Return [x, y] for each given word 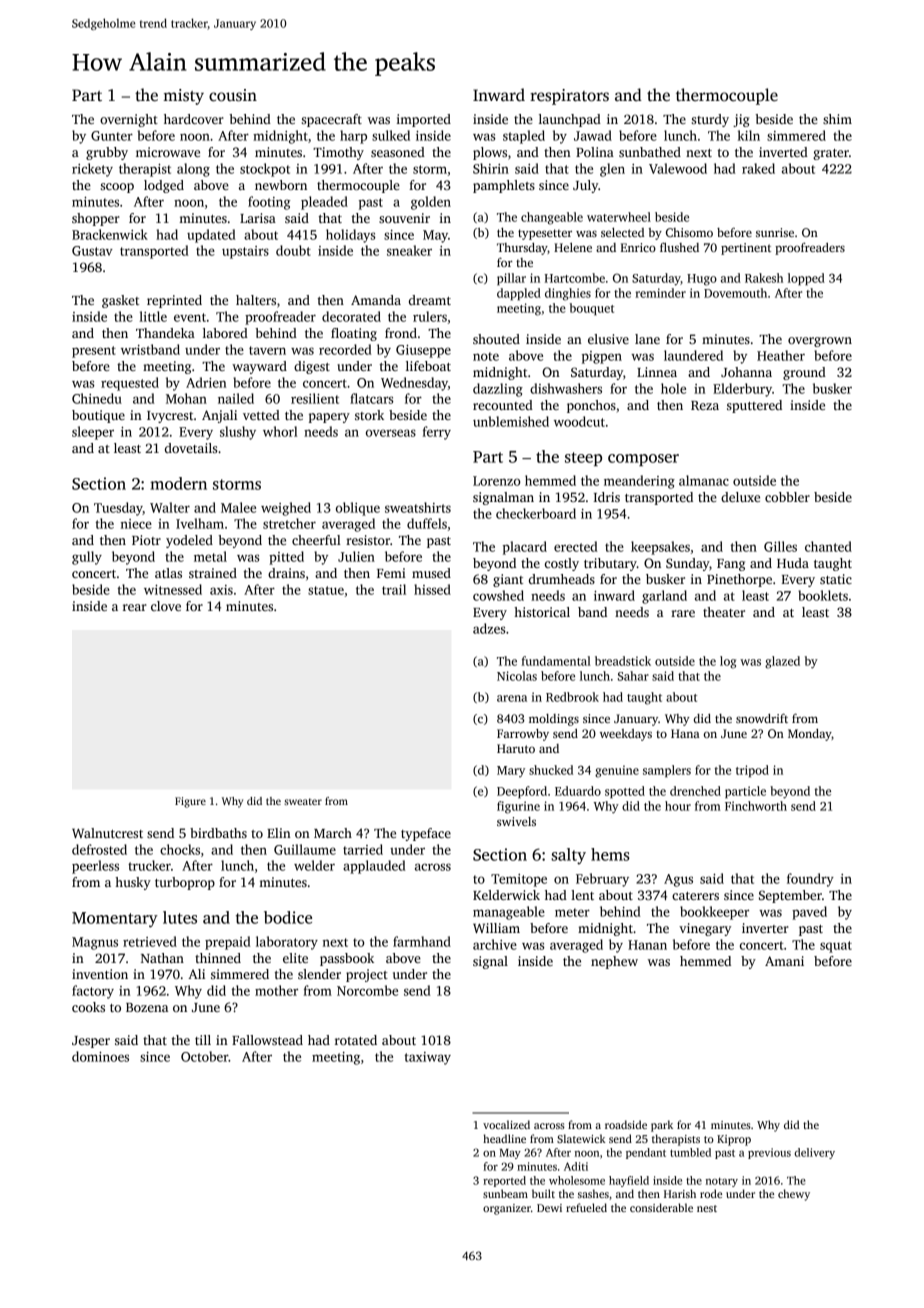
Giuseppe [423, 351]
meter [572, 912]
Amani [784, 961]
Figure [190, 802]
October [205, 1056]
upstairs [245, 252]
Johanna [746, 372]
